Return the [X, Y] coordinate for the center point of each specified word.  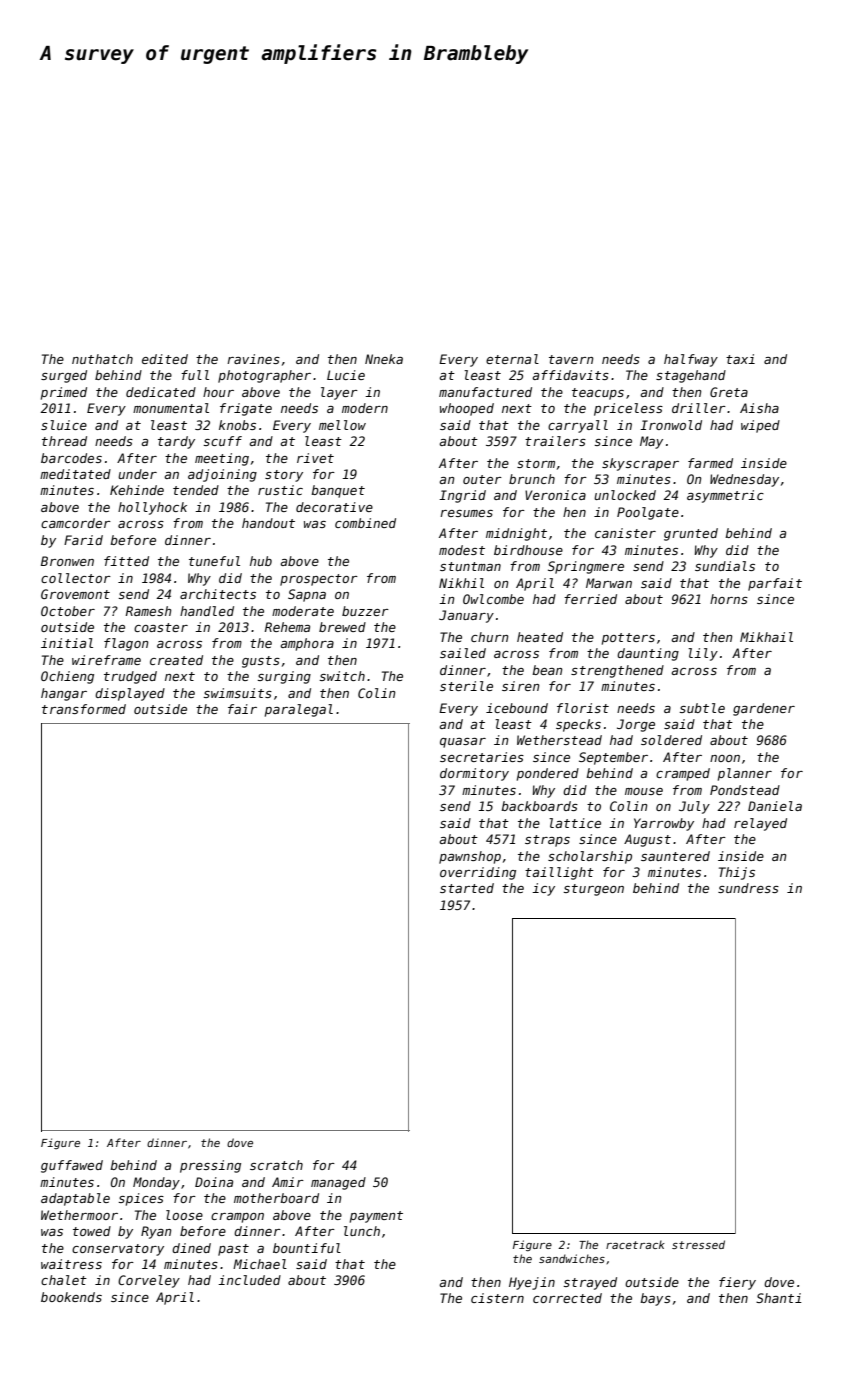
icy [543, 889]
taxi [740, 359]
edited [165, 359]
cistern [497, 1298]
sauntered [675, 856]
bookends [71, 1297]
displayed [130, 694]
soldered [671, 740]
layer [339, 393]
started [467, 888]
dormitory [474, 774]
